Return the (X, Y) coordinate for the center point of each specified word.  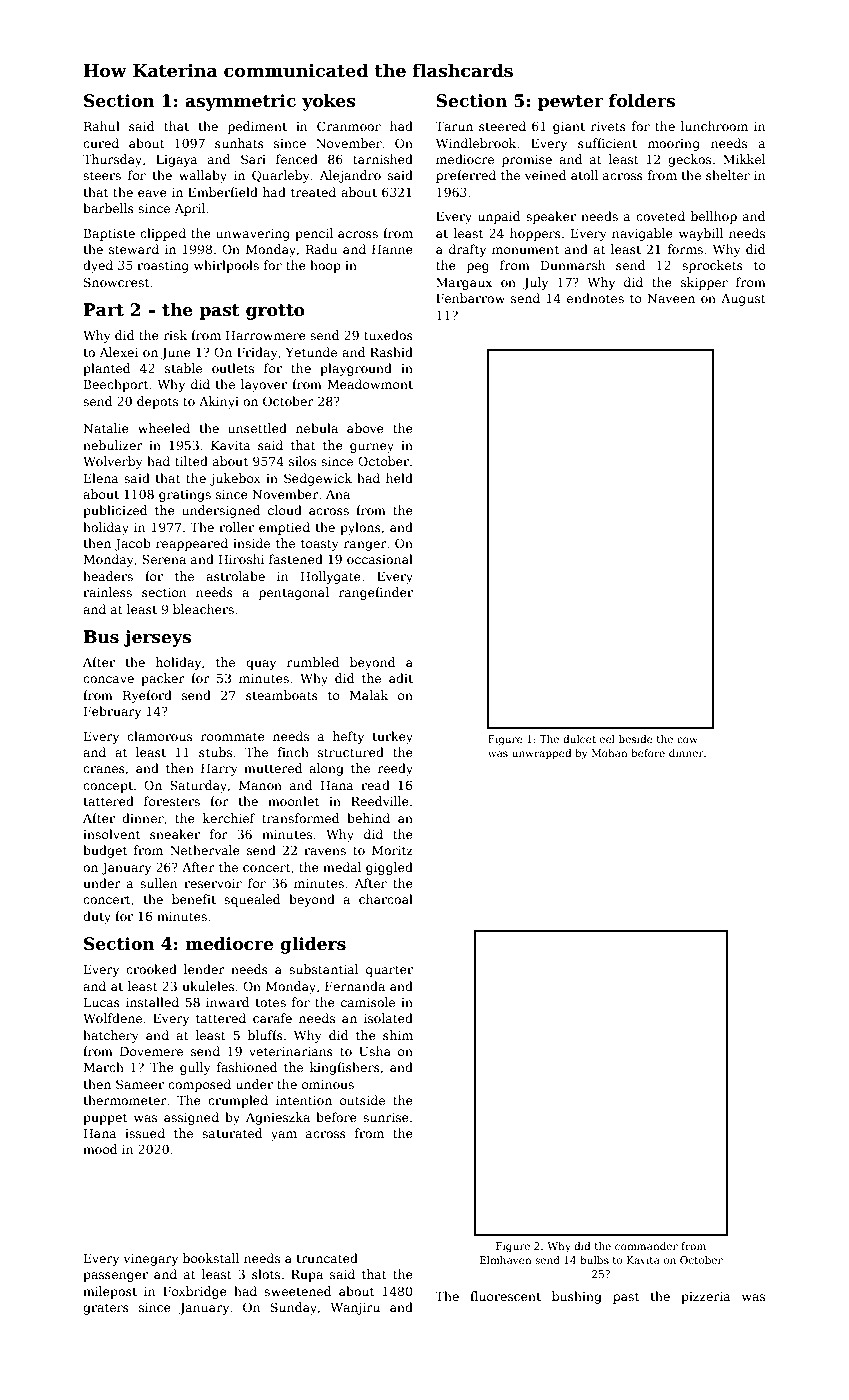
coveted (660, 216)
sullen (158, 883)
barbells (108, 208)
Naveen (671, 298)
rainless (107, 592)
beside (636, 739)
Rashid (391, 352)
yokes (329, 102)
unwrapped (541, 754)
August (743, 300)
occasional (380, 559)
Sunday (294, 1308)
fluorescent (505, 1296)
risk (175, 335)
